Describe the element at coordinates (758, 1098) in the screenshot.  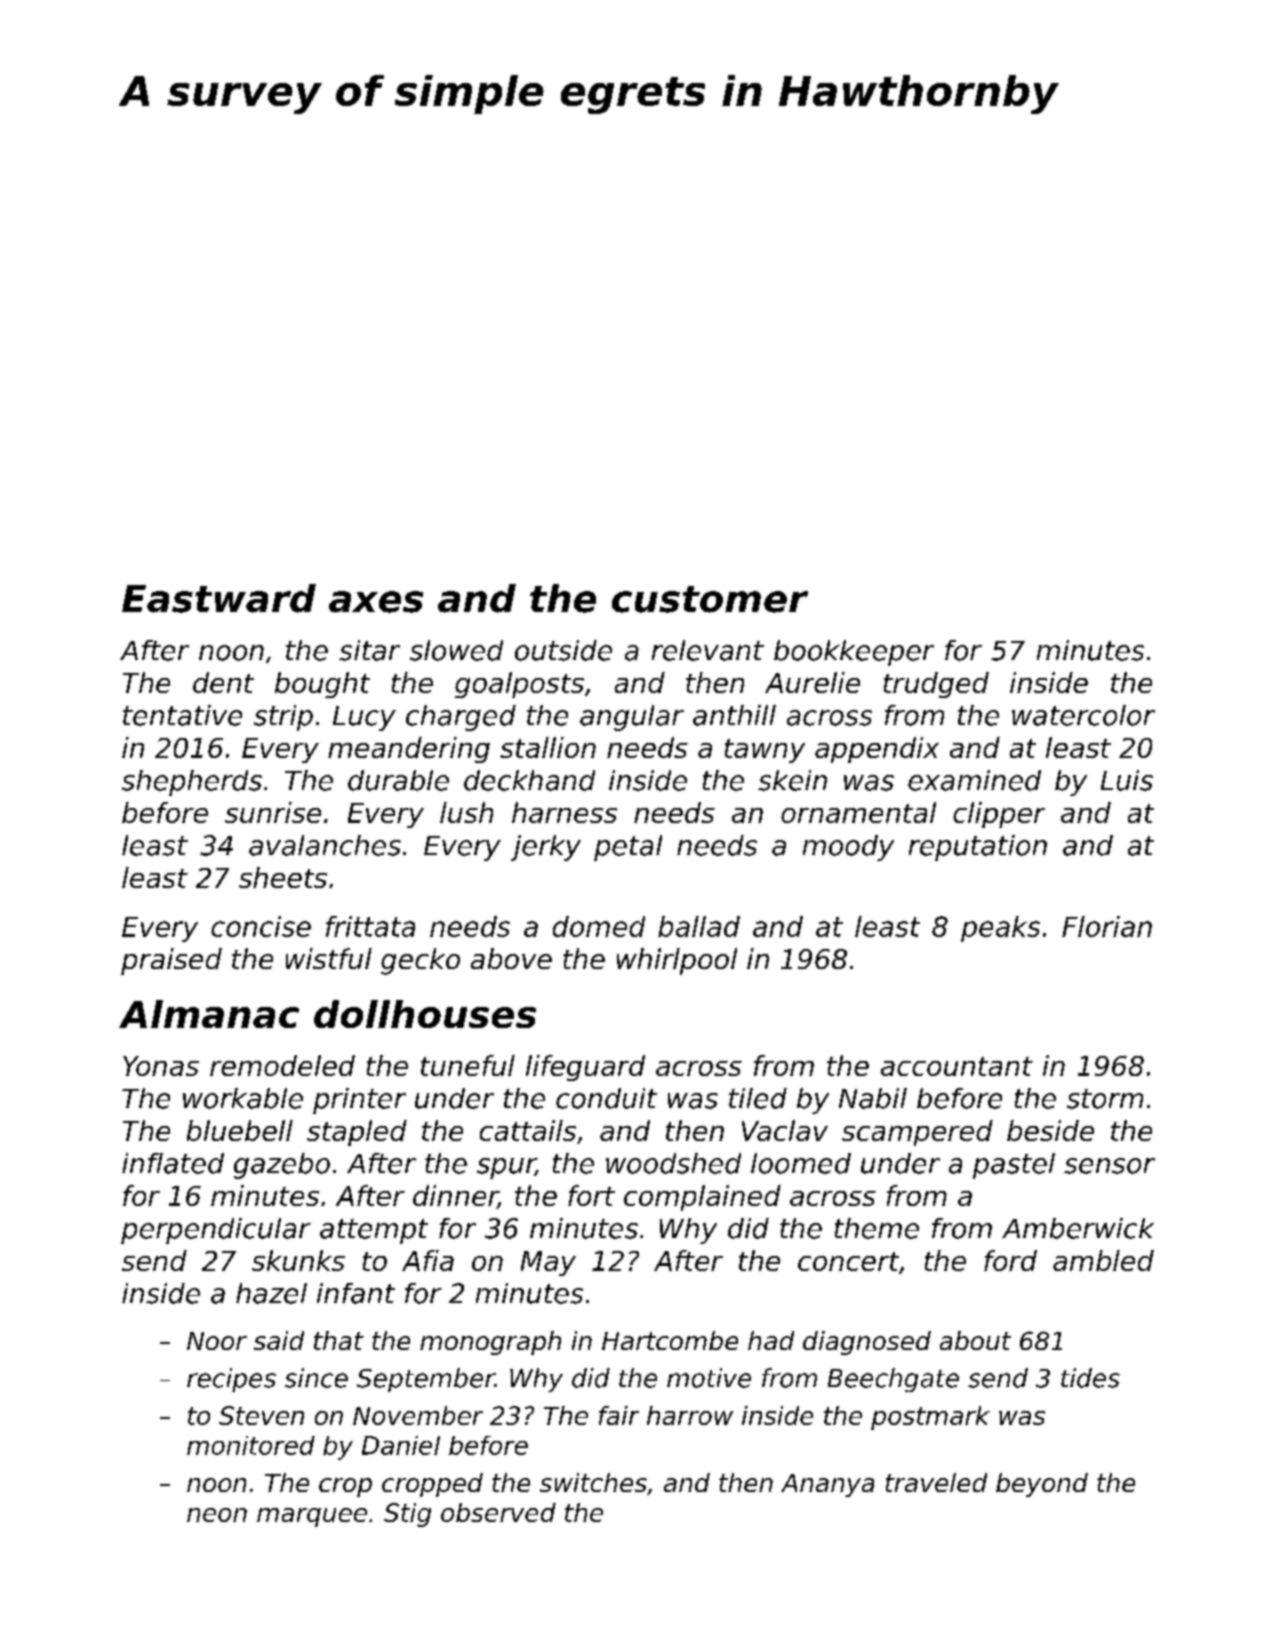
I see `tiled` at that location.
